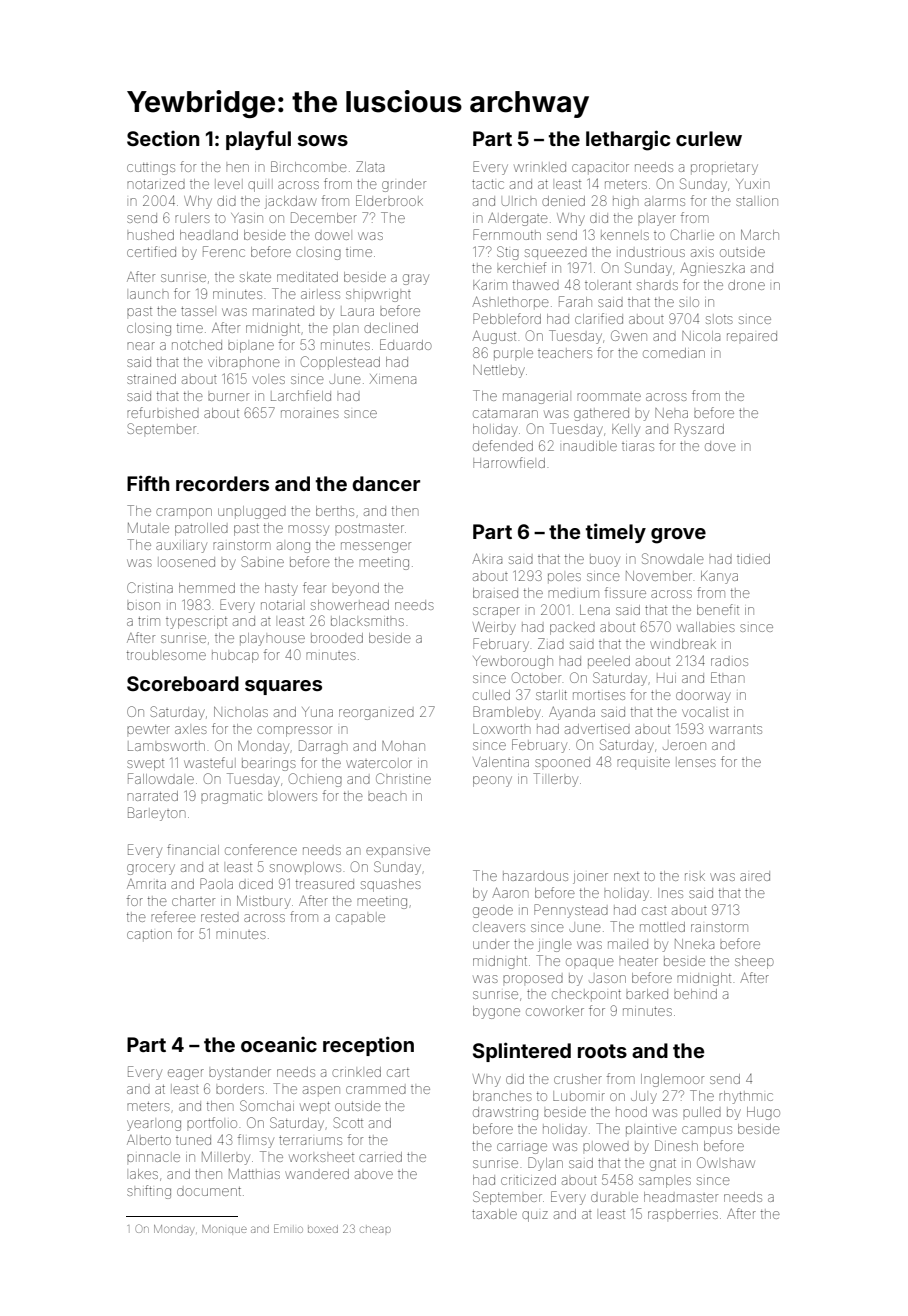  Describe the element at coordinates (495, 593) in the image. I see `braised` at that location.
